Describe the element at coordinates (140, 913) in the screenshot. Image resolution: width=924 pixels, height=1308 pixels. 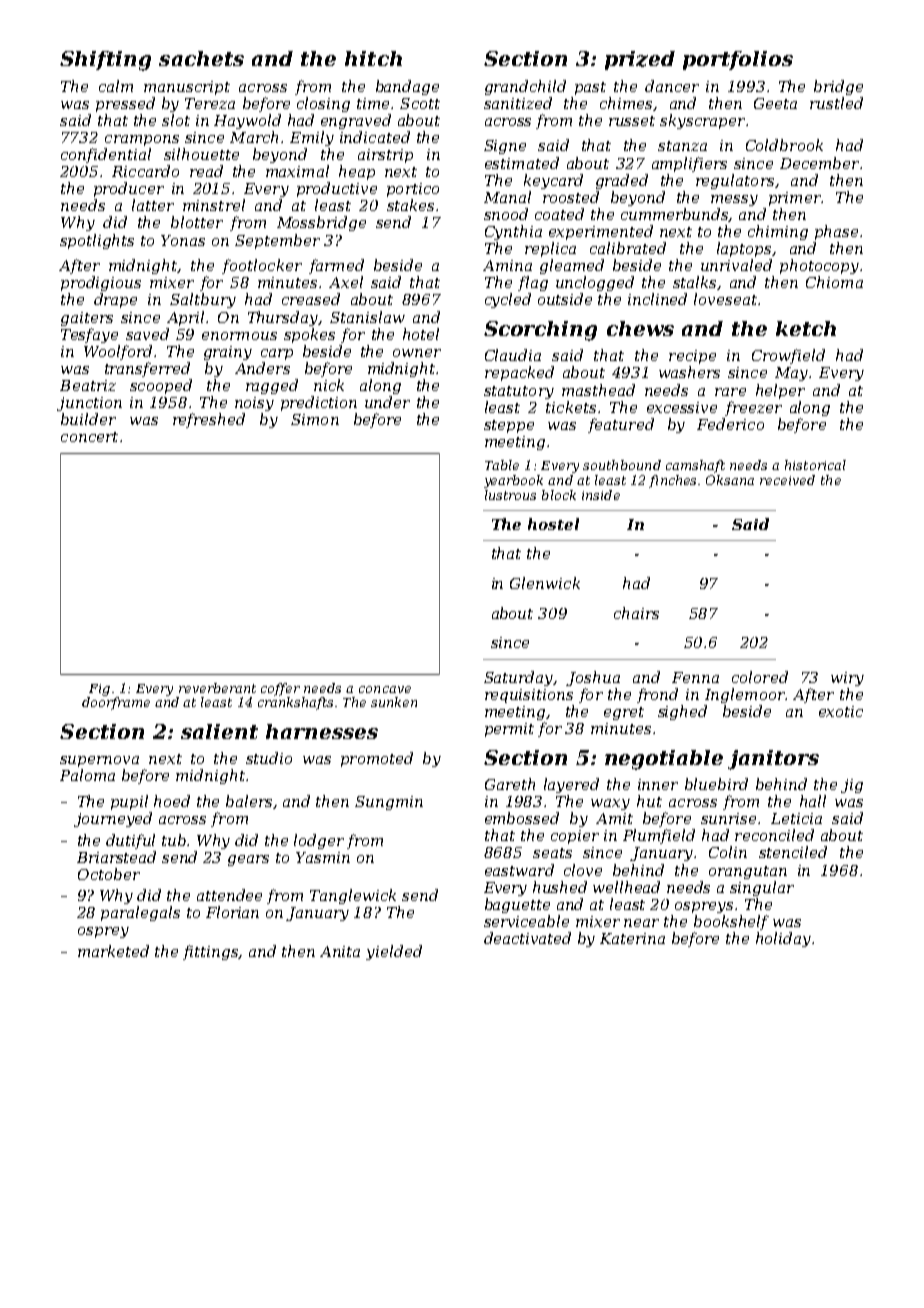
I see `paralegals` at that location.
